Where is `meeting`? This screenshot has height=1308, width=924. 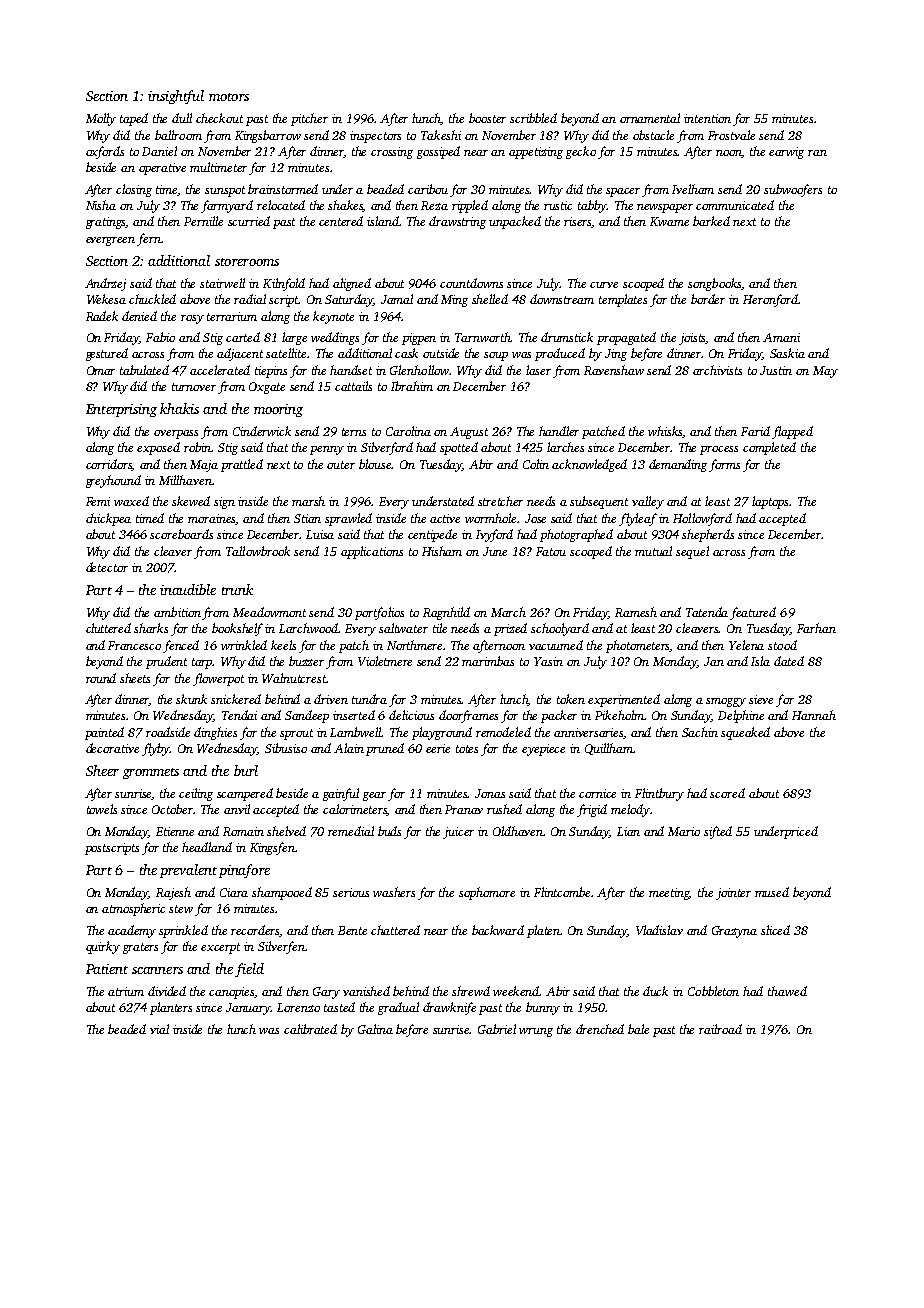
meeting is located at coordinates (669, 894).
